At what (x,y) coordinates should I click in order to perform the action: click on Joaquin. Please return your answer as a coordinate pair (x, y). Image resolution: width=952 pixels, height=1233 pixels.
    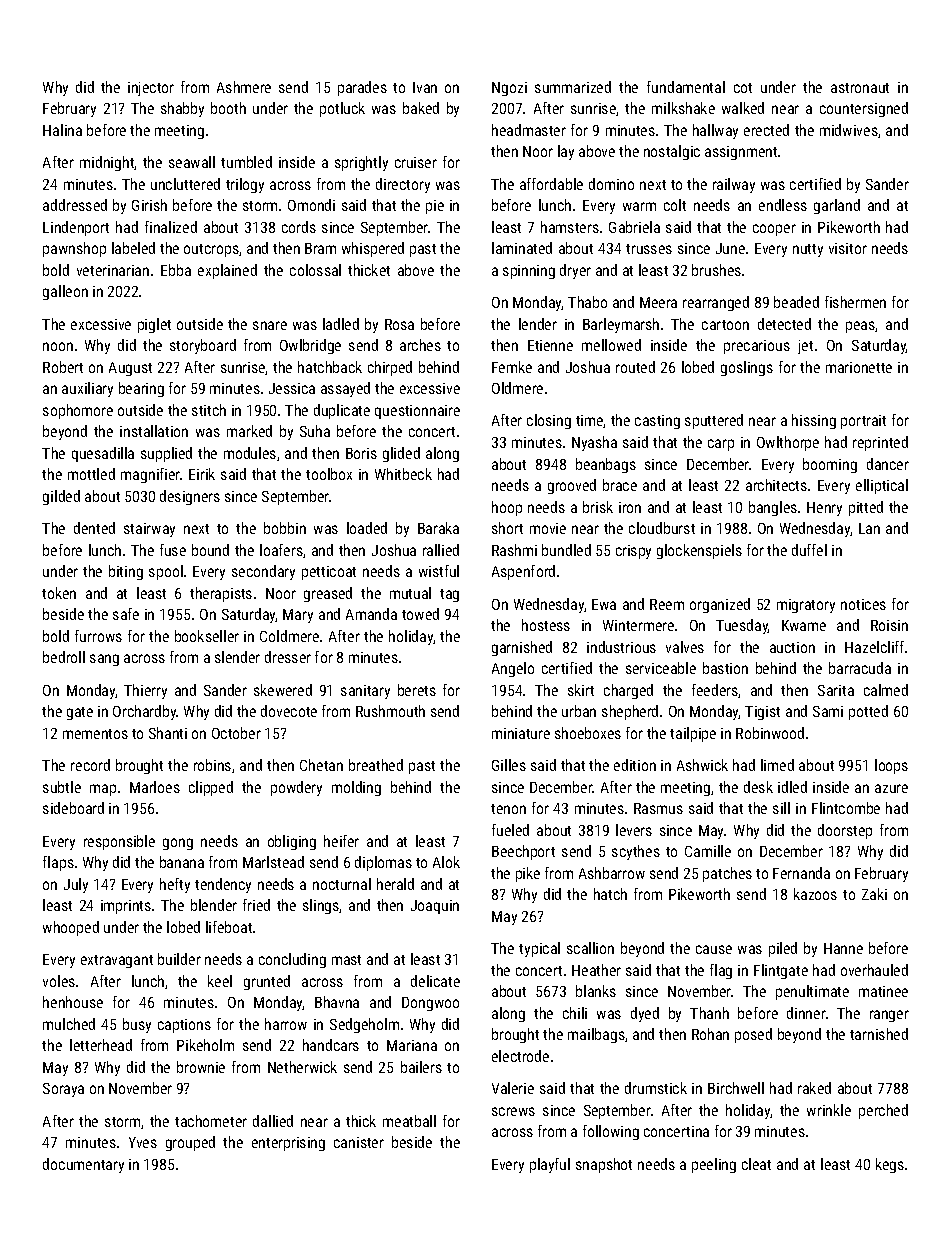
    Looking at the image, I should click on (435, 907).
